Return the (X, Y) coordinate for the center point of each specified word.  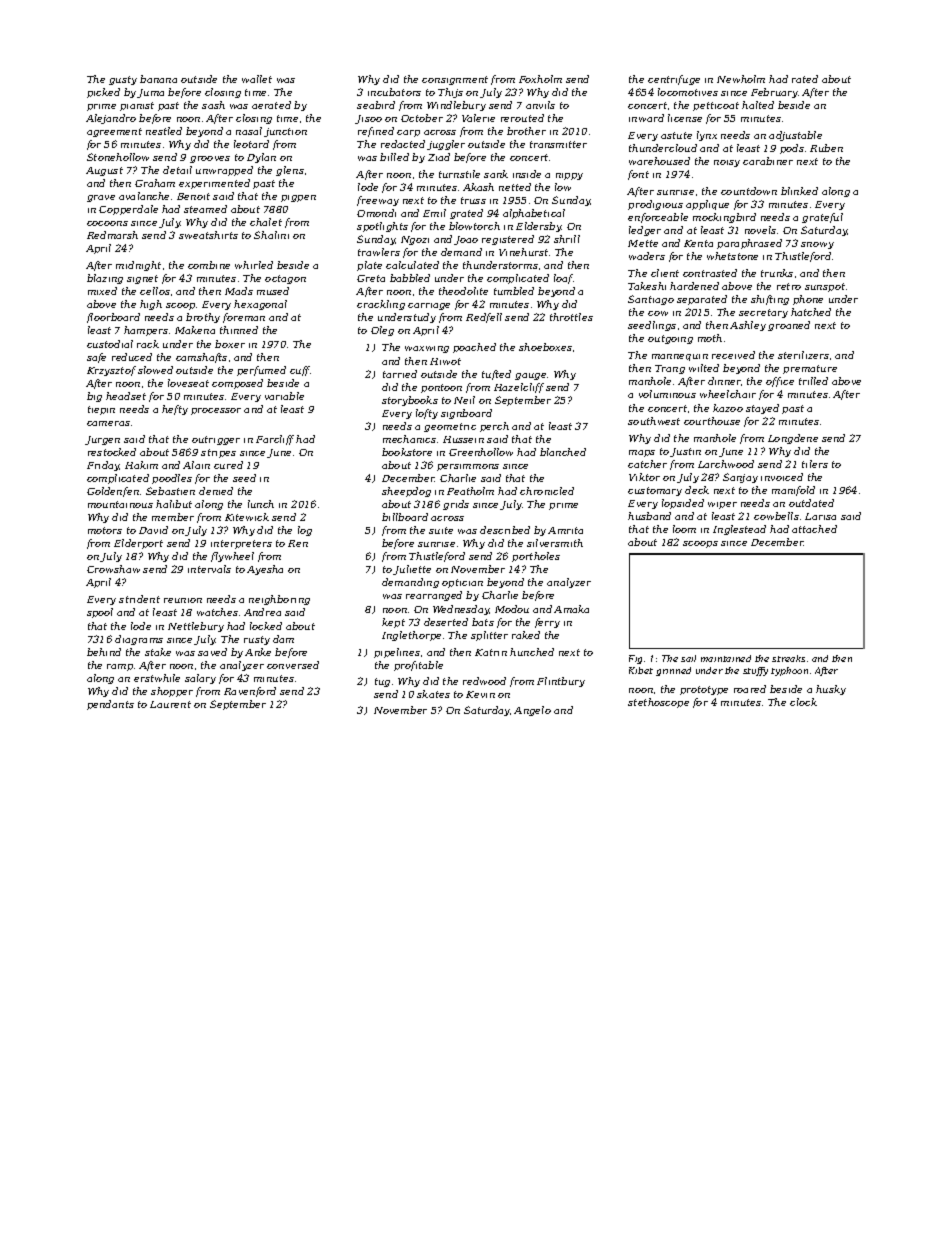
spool (100, 613)
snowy (817, 245)
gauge (530, 376)
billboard (405, 517)
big (94, 397)
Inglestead (739, 530)
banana (158, 79)
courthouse (712, 421)
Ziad (439, 157)
